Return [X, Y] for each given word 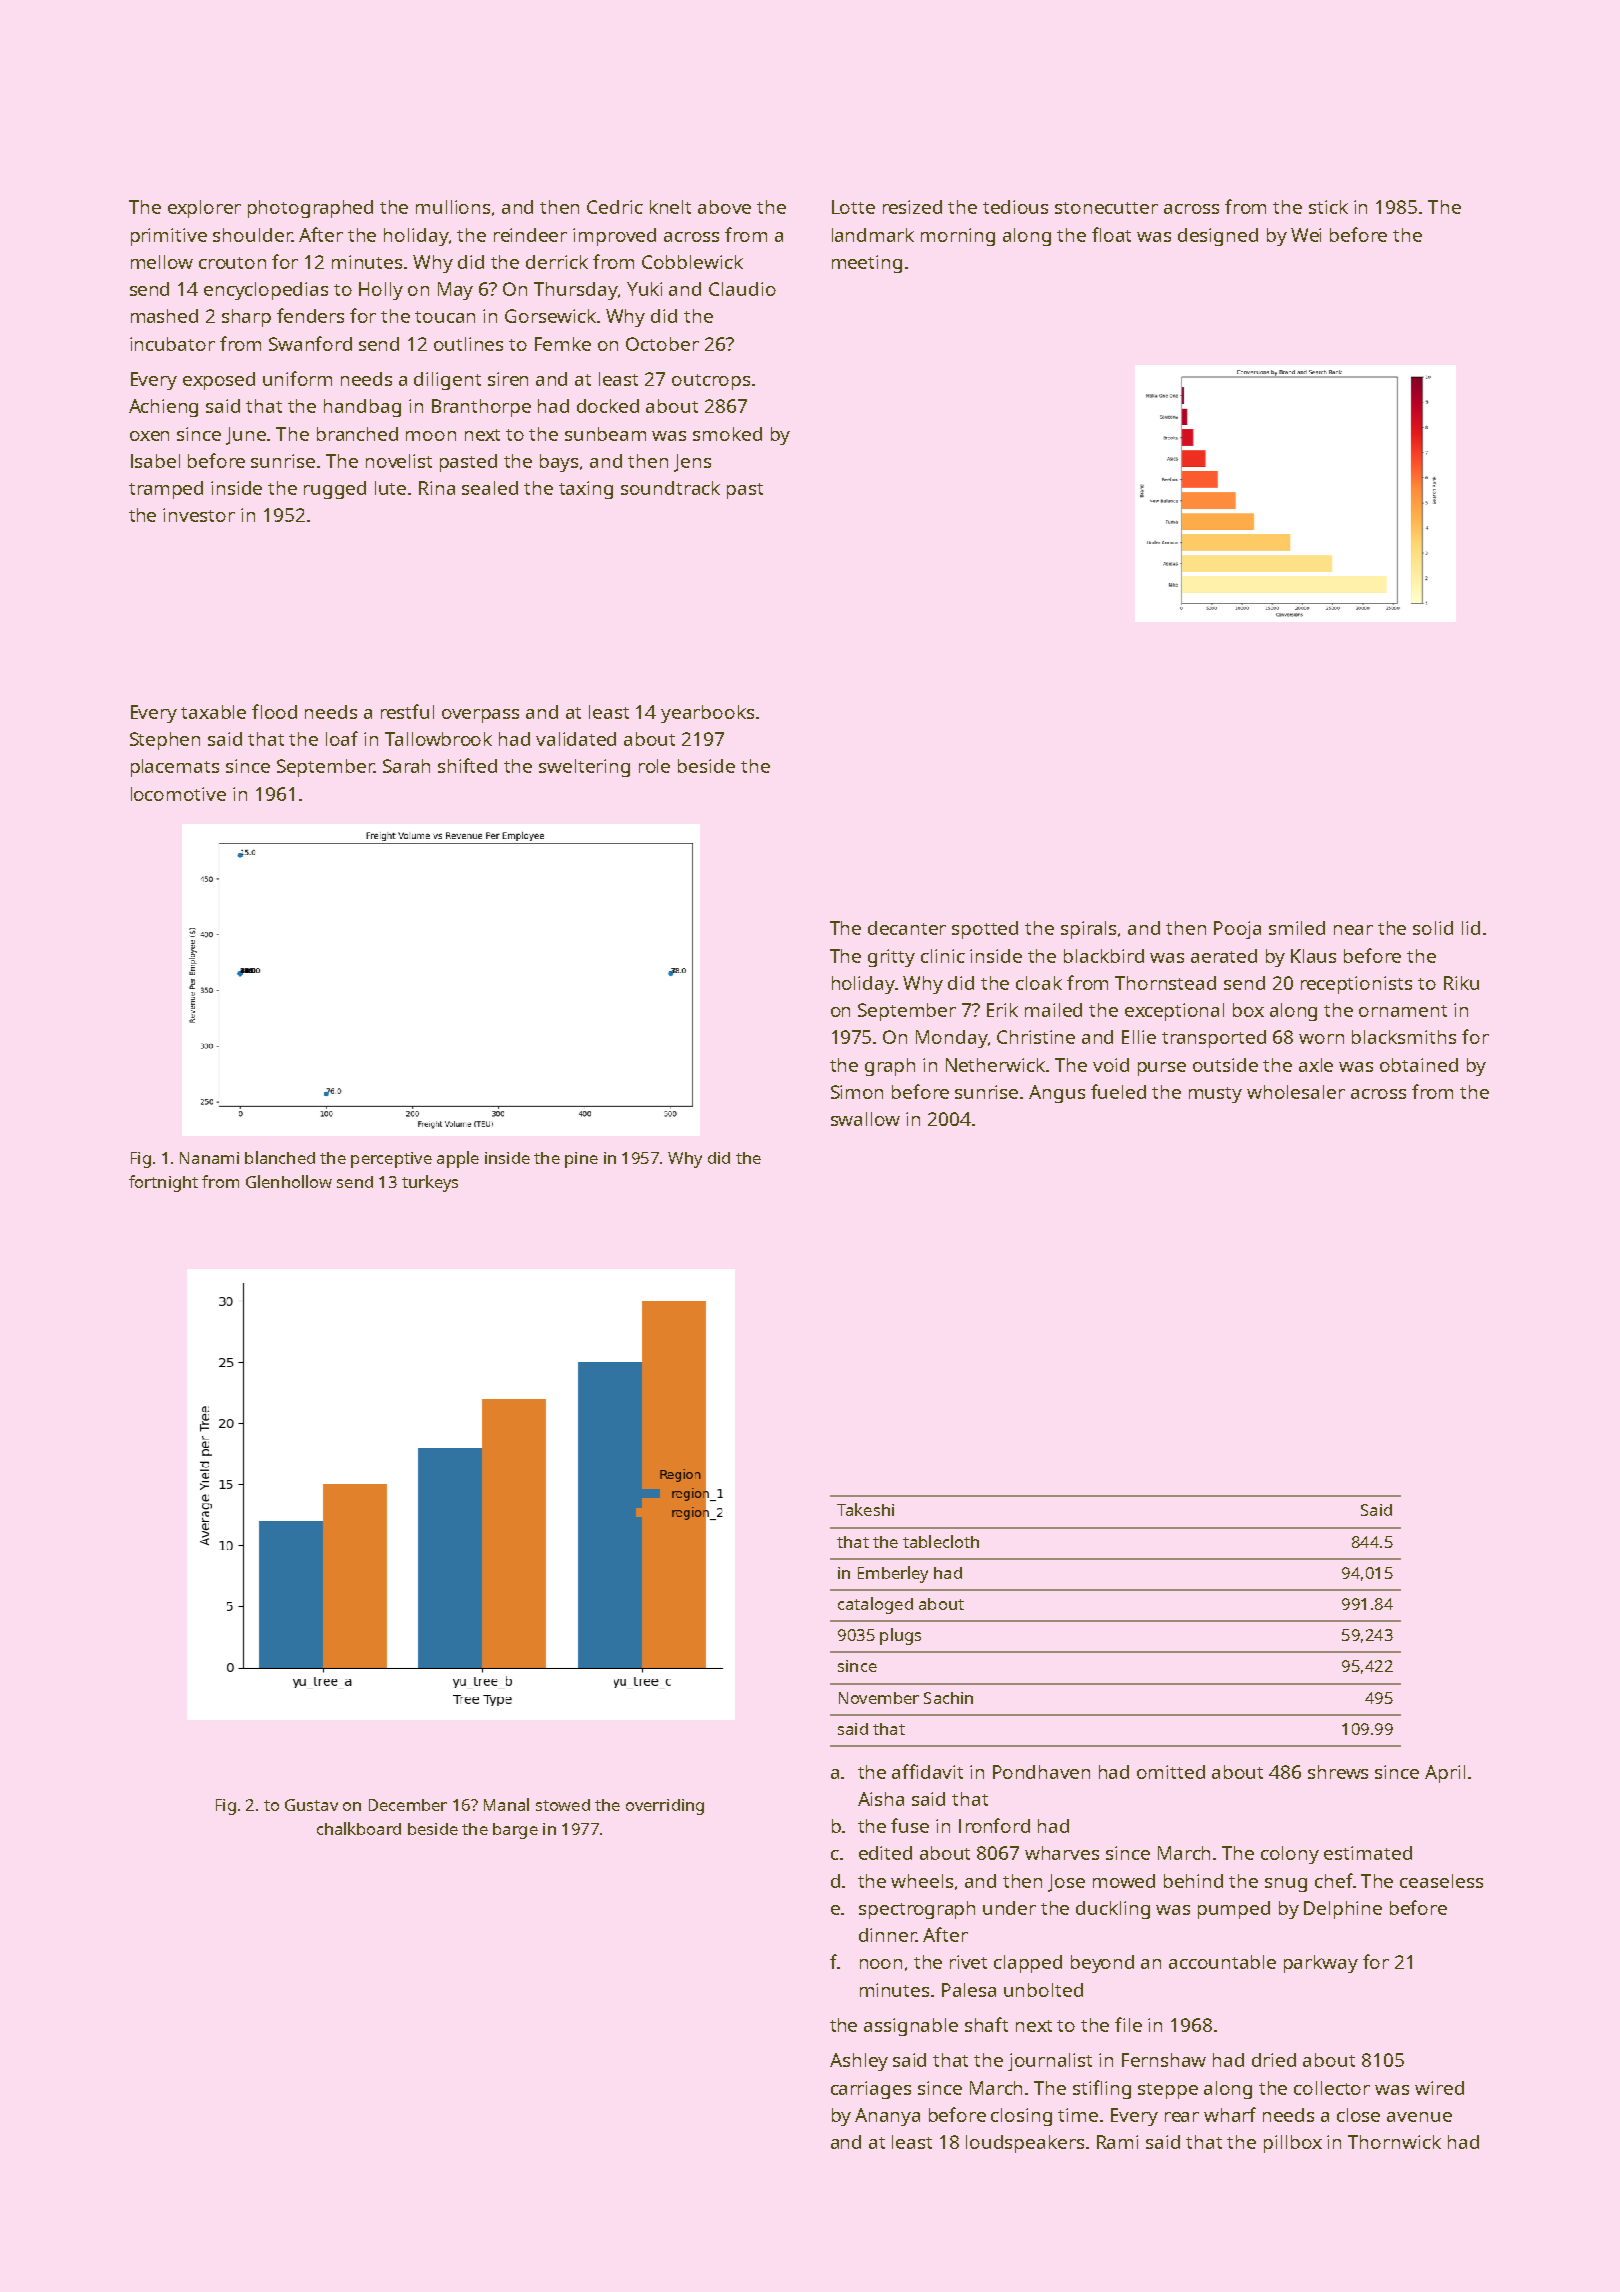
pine [581, 1160]
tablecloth [941, 1541]
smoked [727, 434]
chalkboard [359, 1828]
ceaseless [1441, 1881]
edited [885, 1853]
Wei [1306, 235]
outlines [468, 344]
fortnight [163, 1183]
